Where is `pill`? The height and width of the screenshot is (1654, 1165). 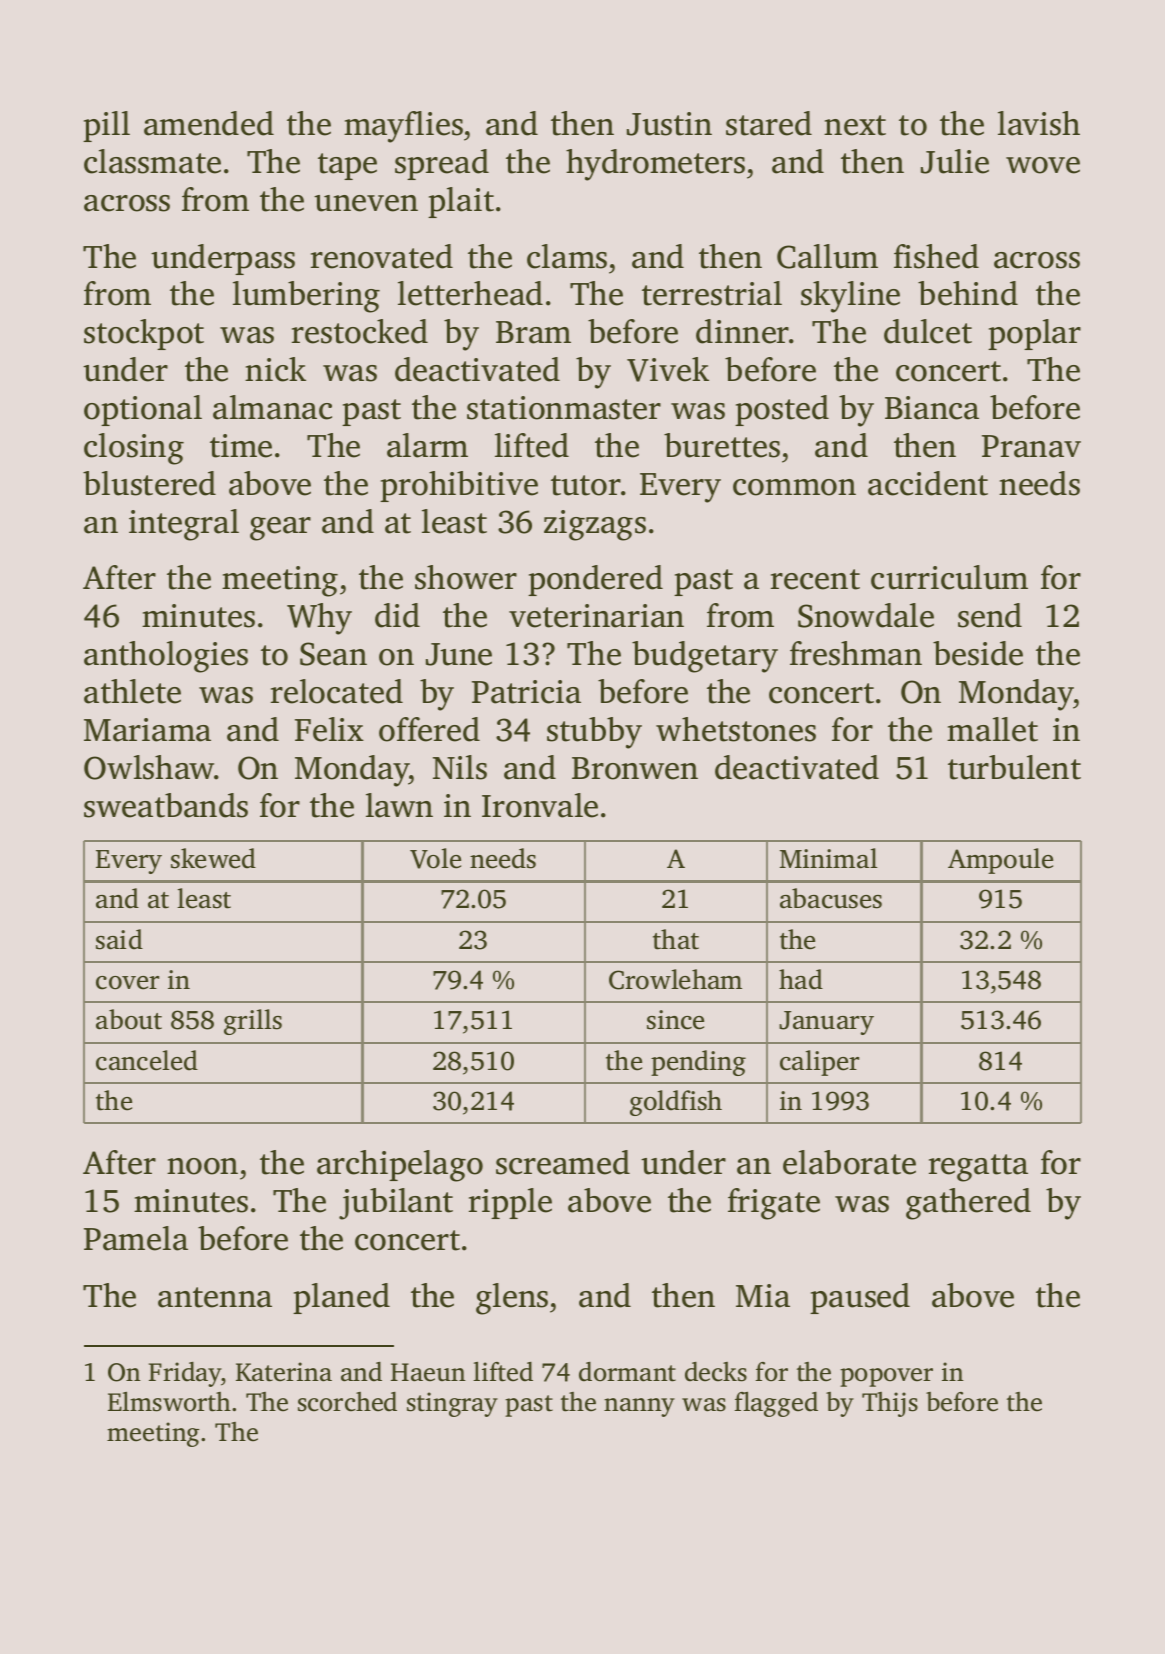
pill is located at coordinates (106, 126).
